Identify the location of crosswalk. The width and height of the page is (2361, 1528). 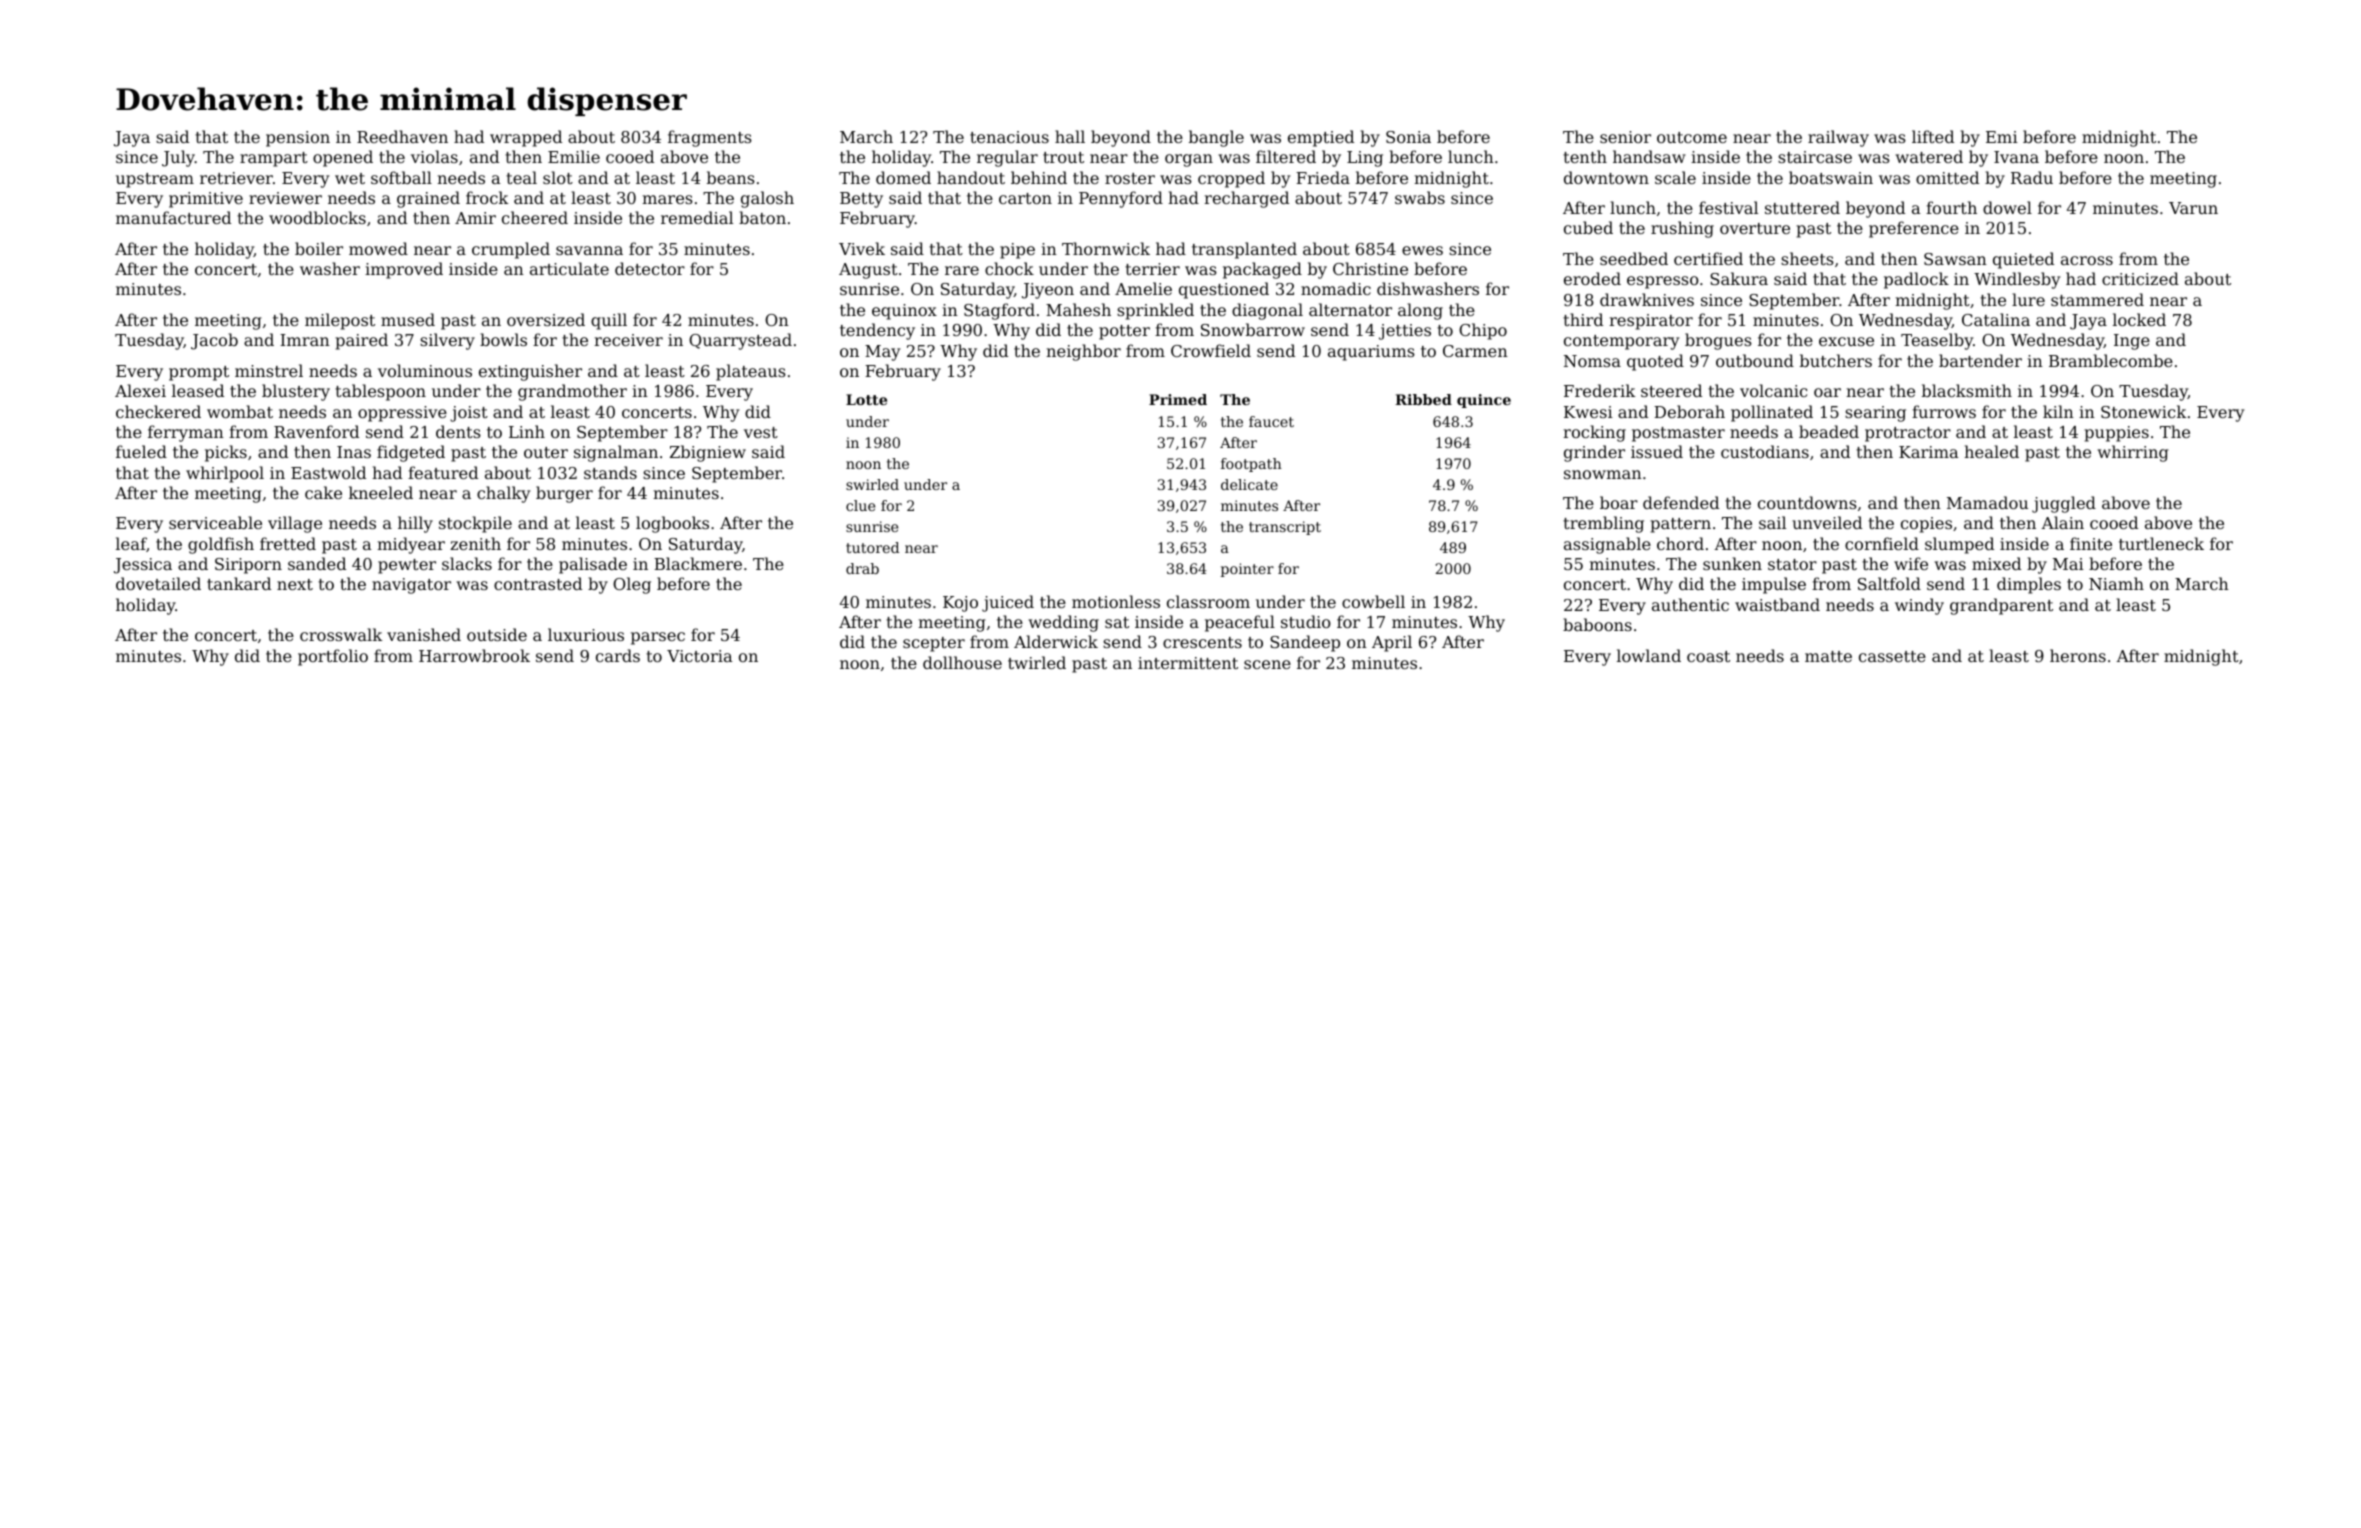
(341, 634).
